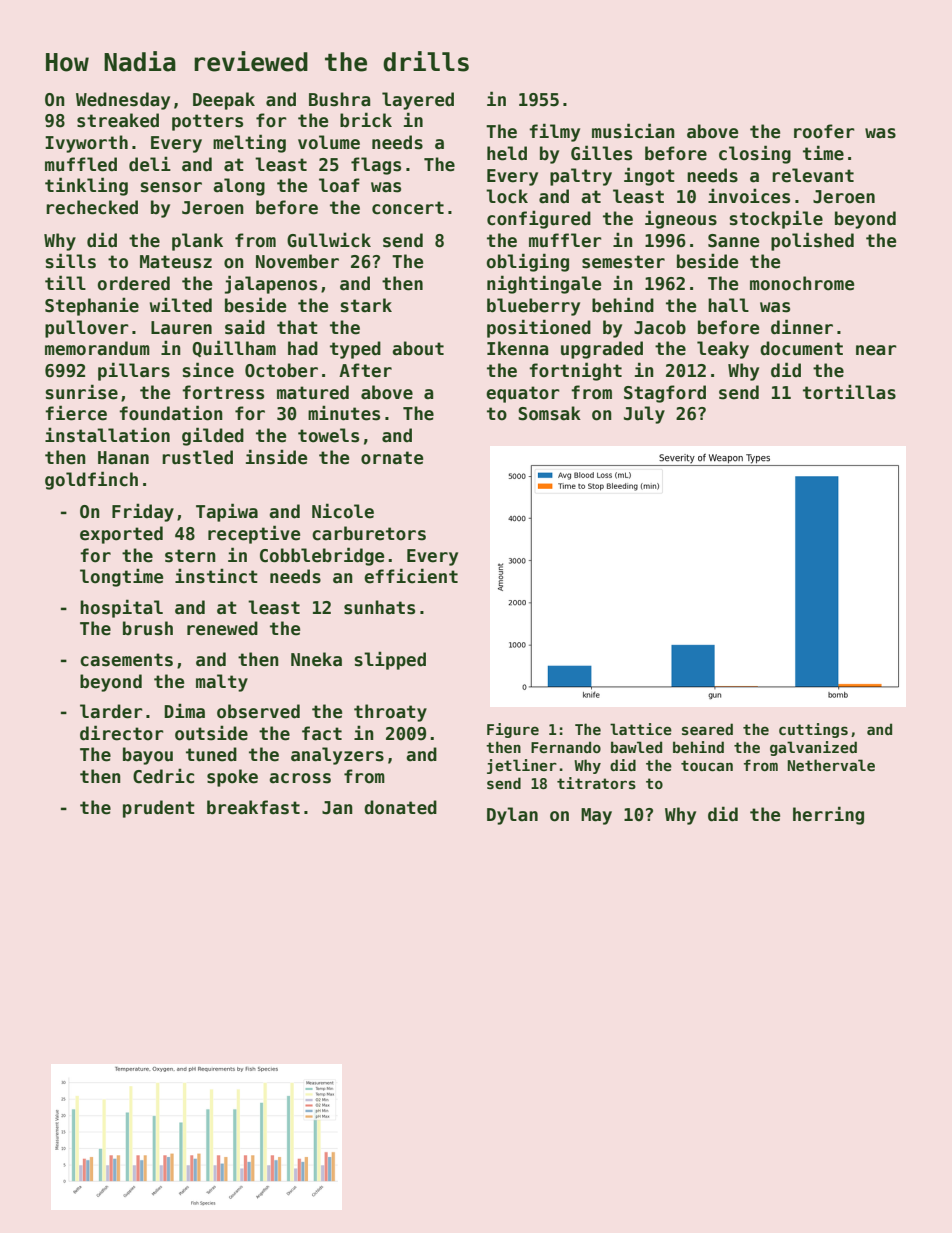 This screenshot has width=952, height=1233. I want to click on casements, so click(126, 660).
